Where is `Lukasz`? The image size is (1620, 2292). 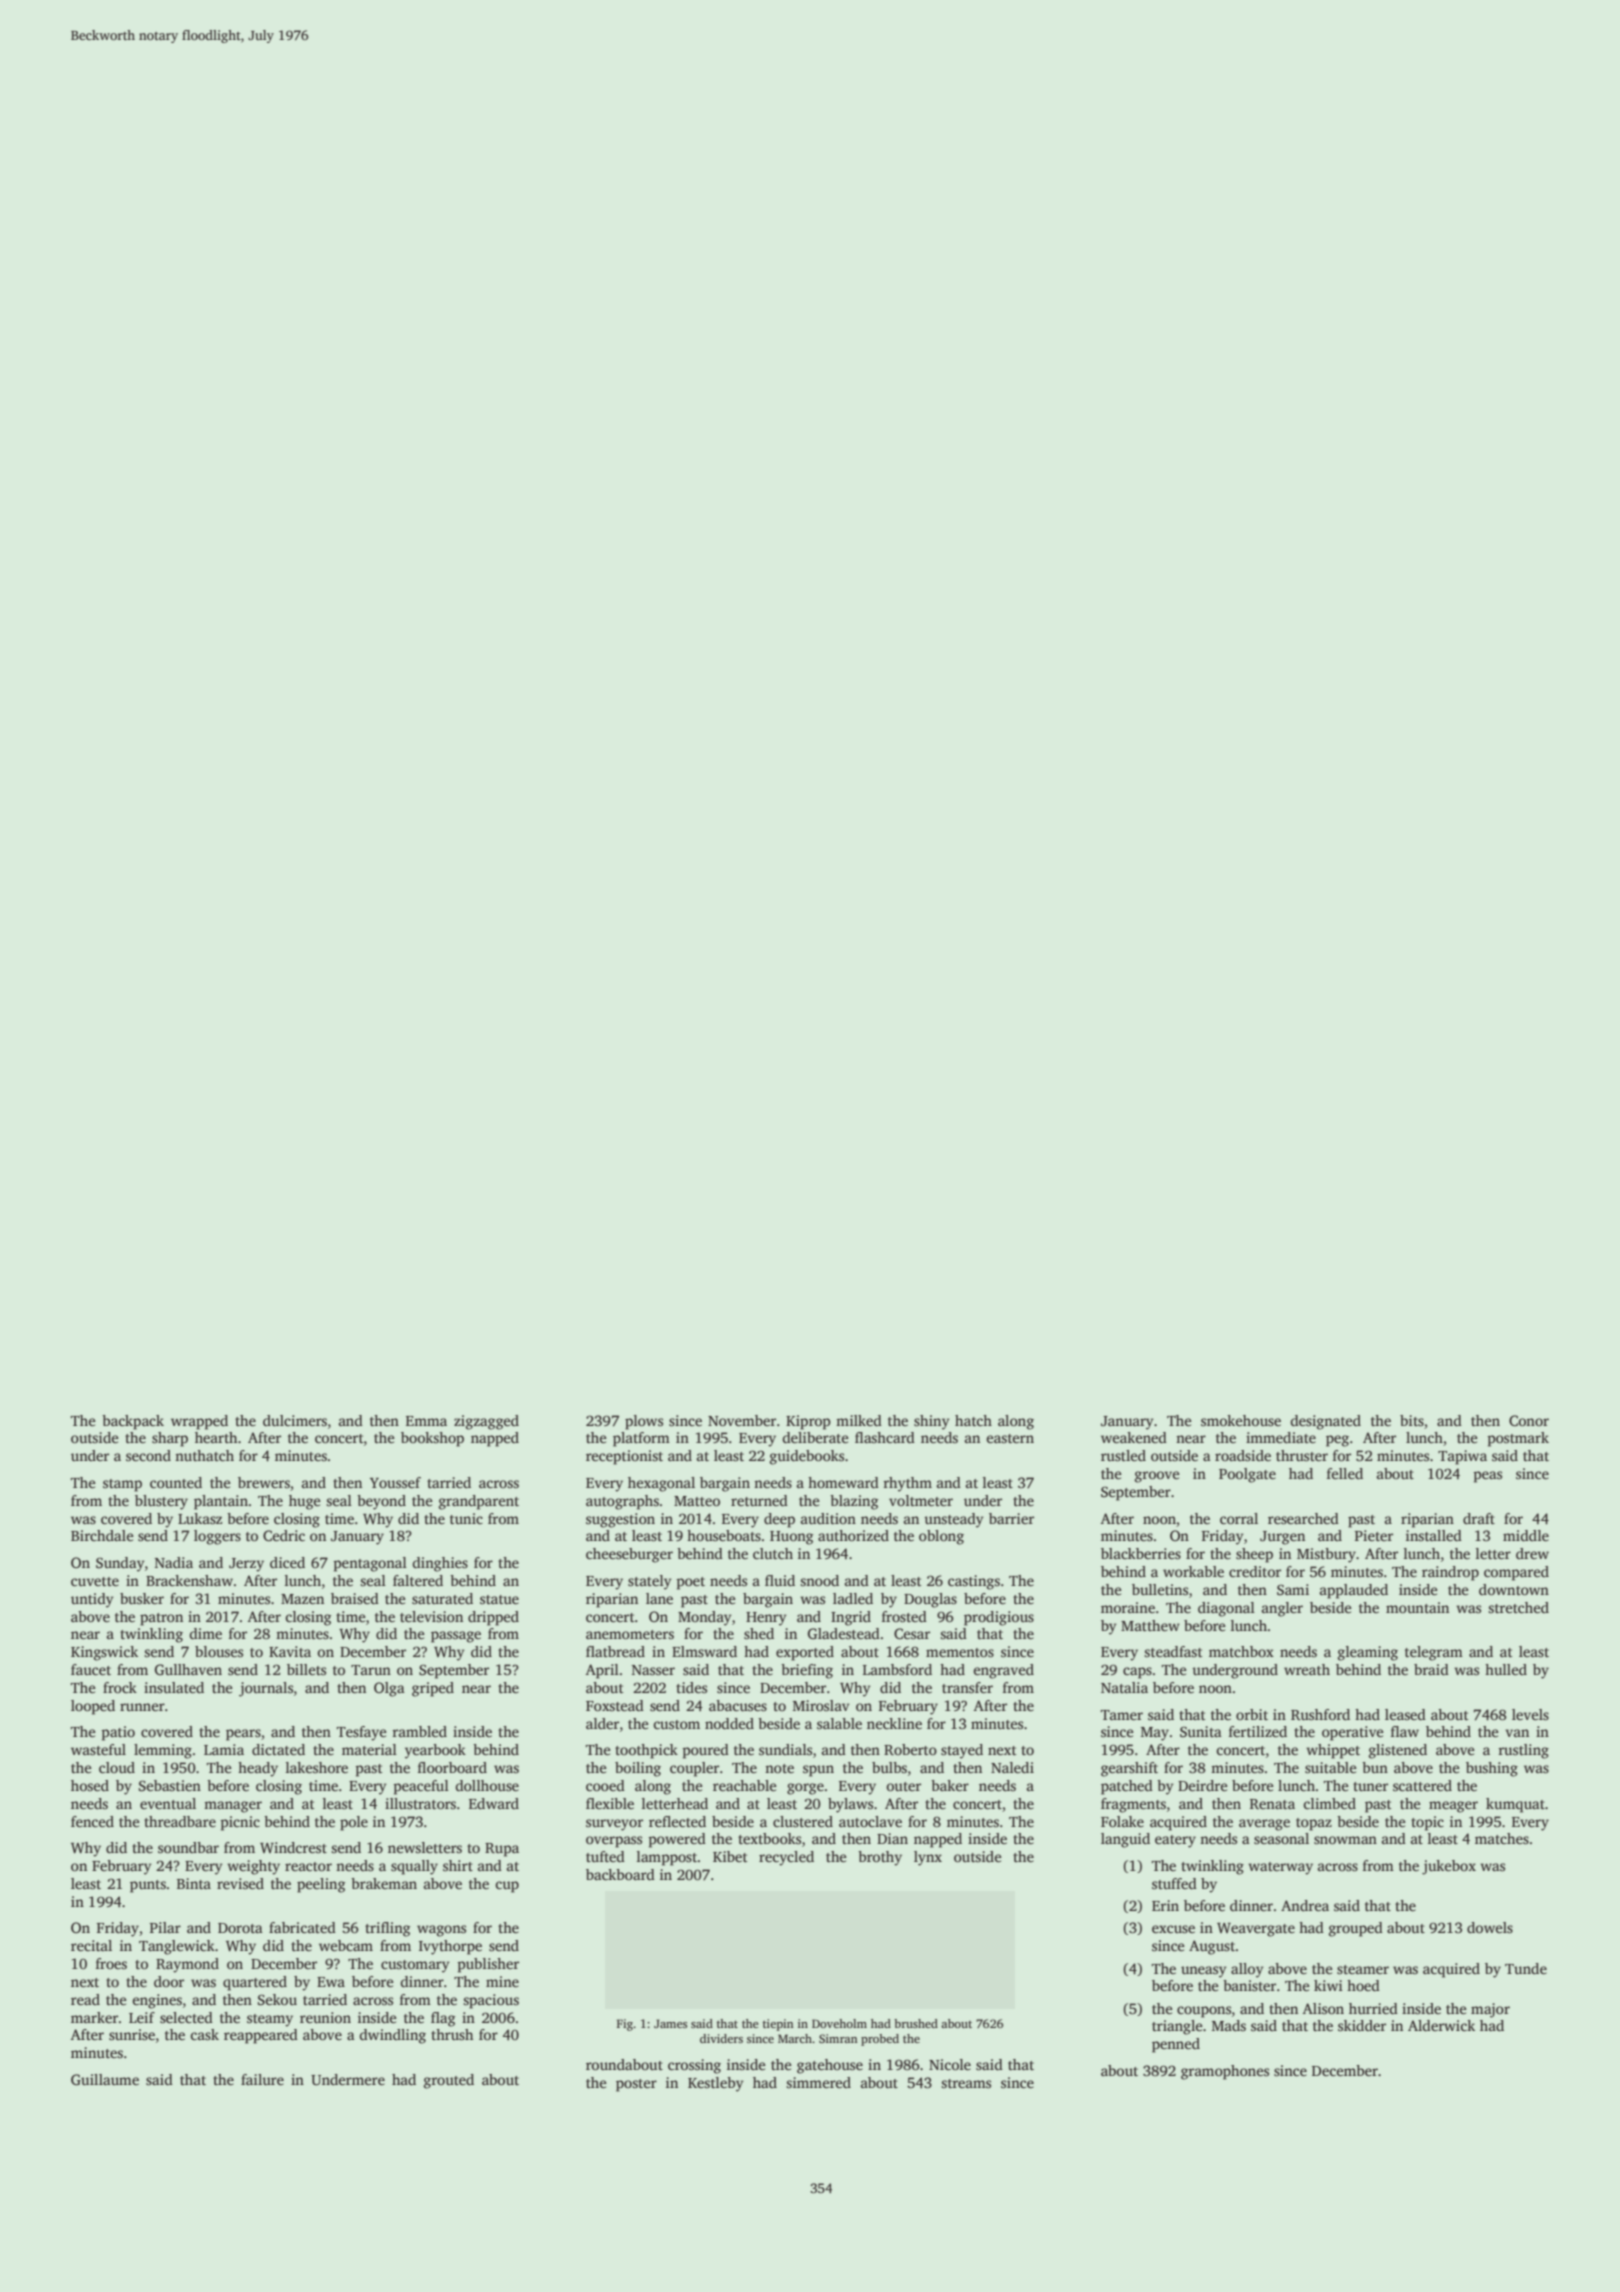
Lukasz is located at coordinates (200, 1518).
